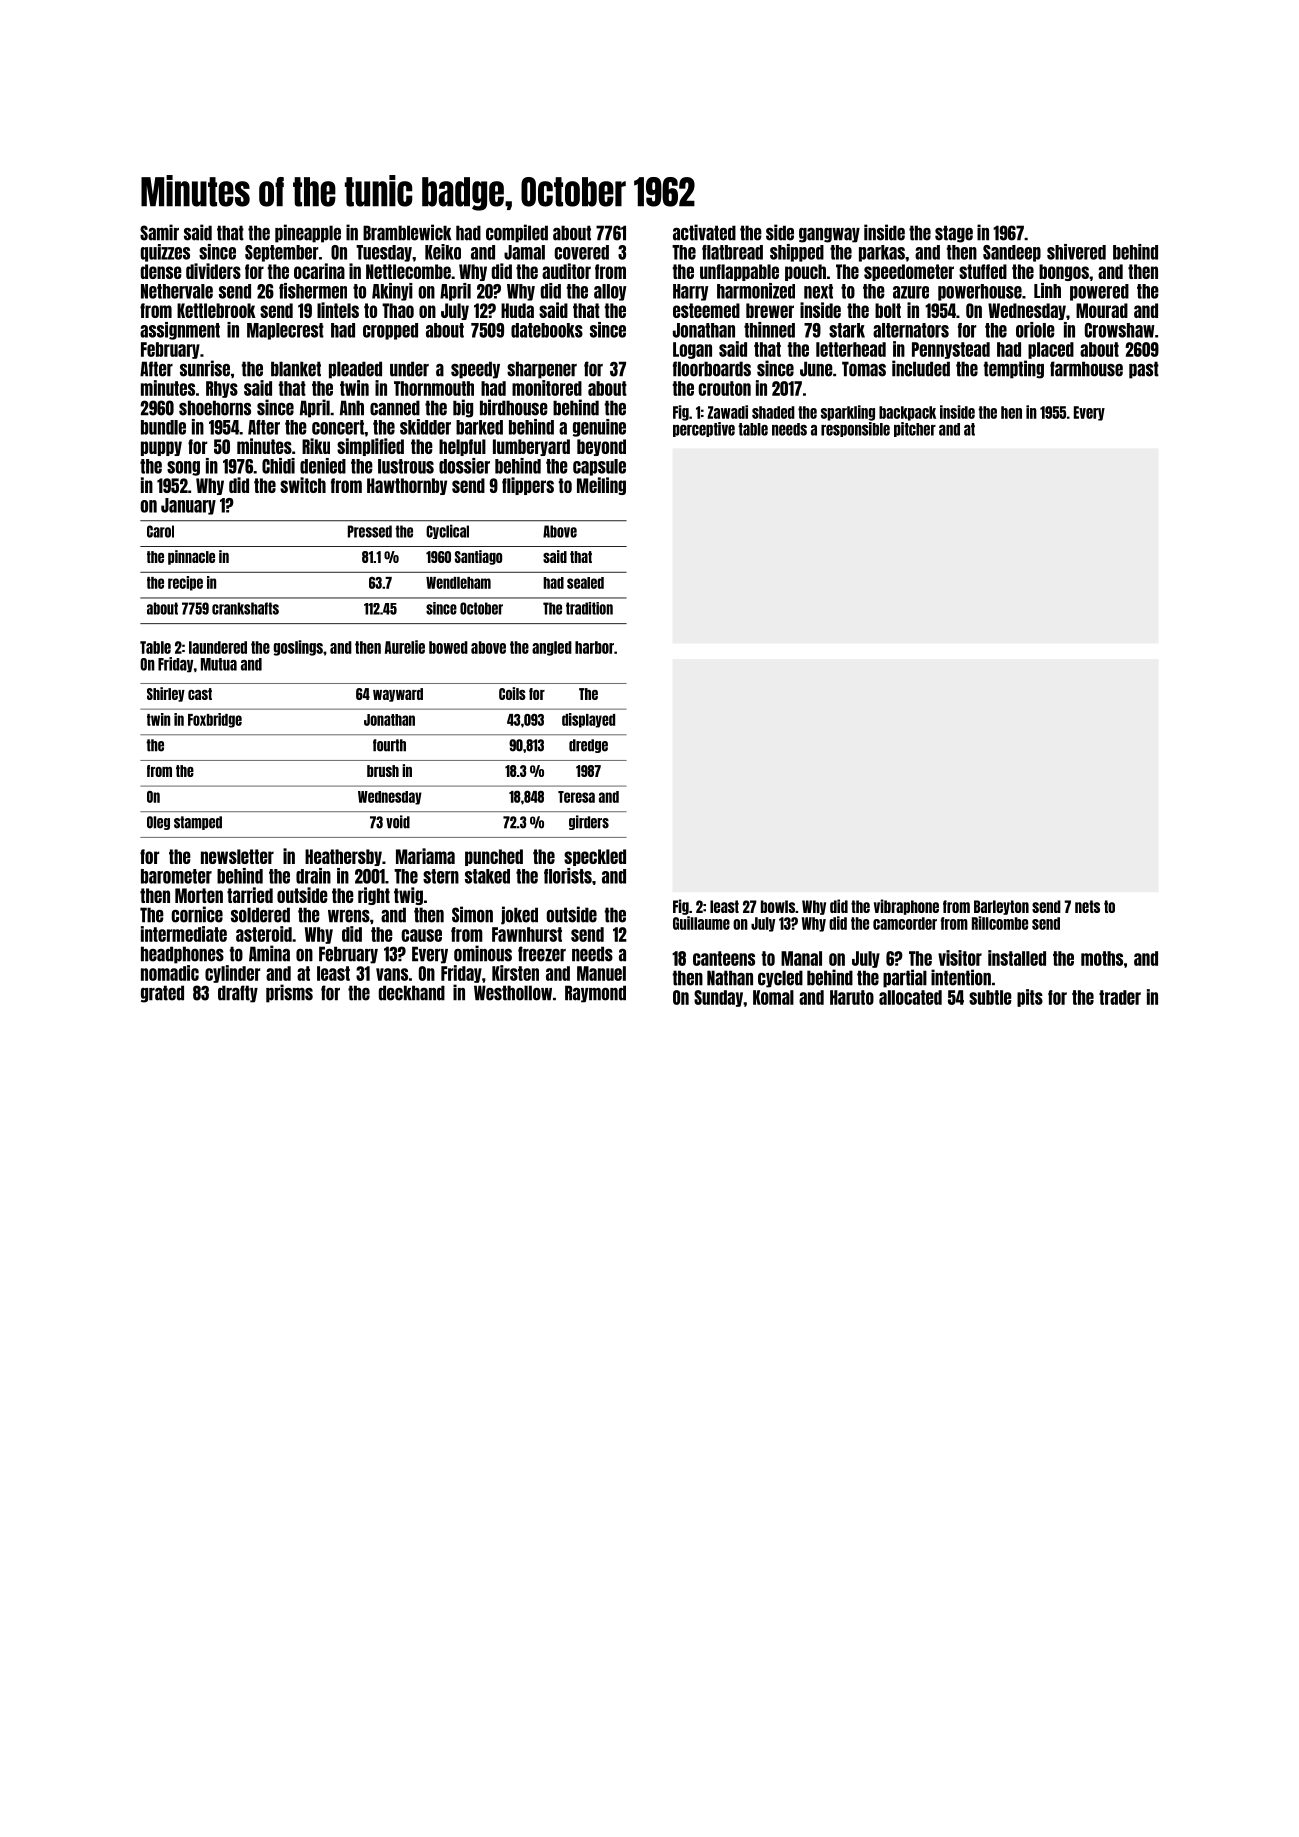 The height and width of the screenshot is (1837, 1299). What do you see at coordinates (921, 368) in the screenshot?
I see `included` at bounding box center [921, 368].
